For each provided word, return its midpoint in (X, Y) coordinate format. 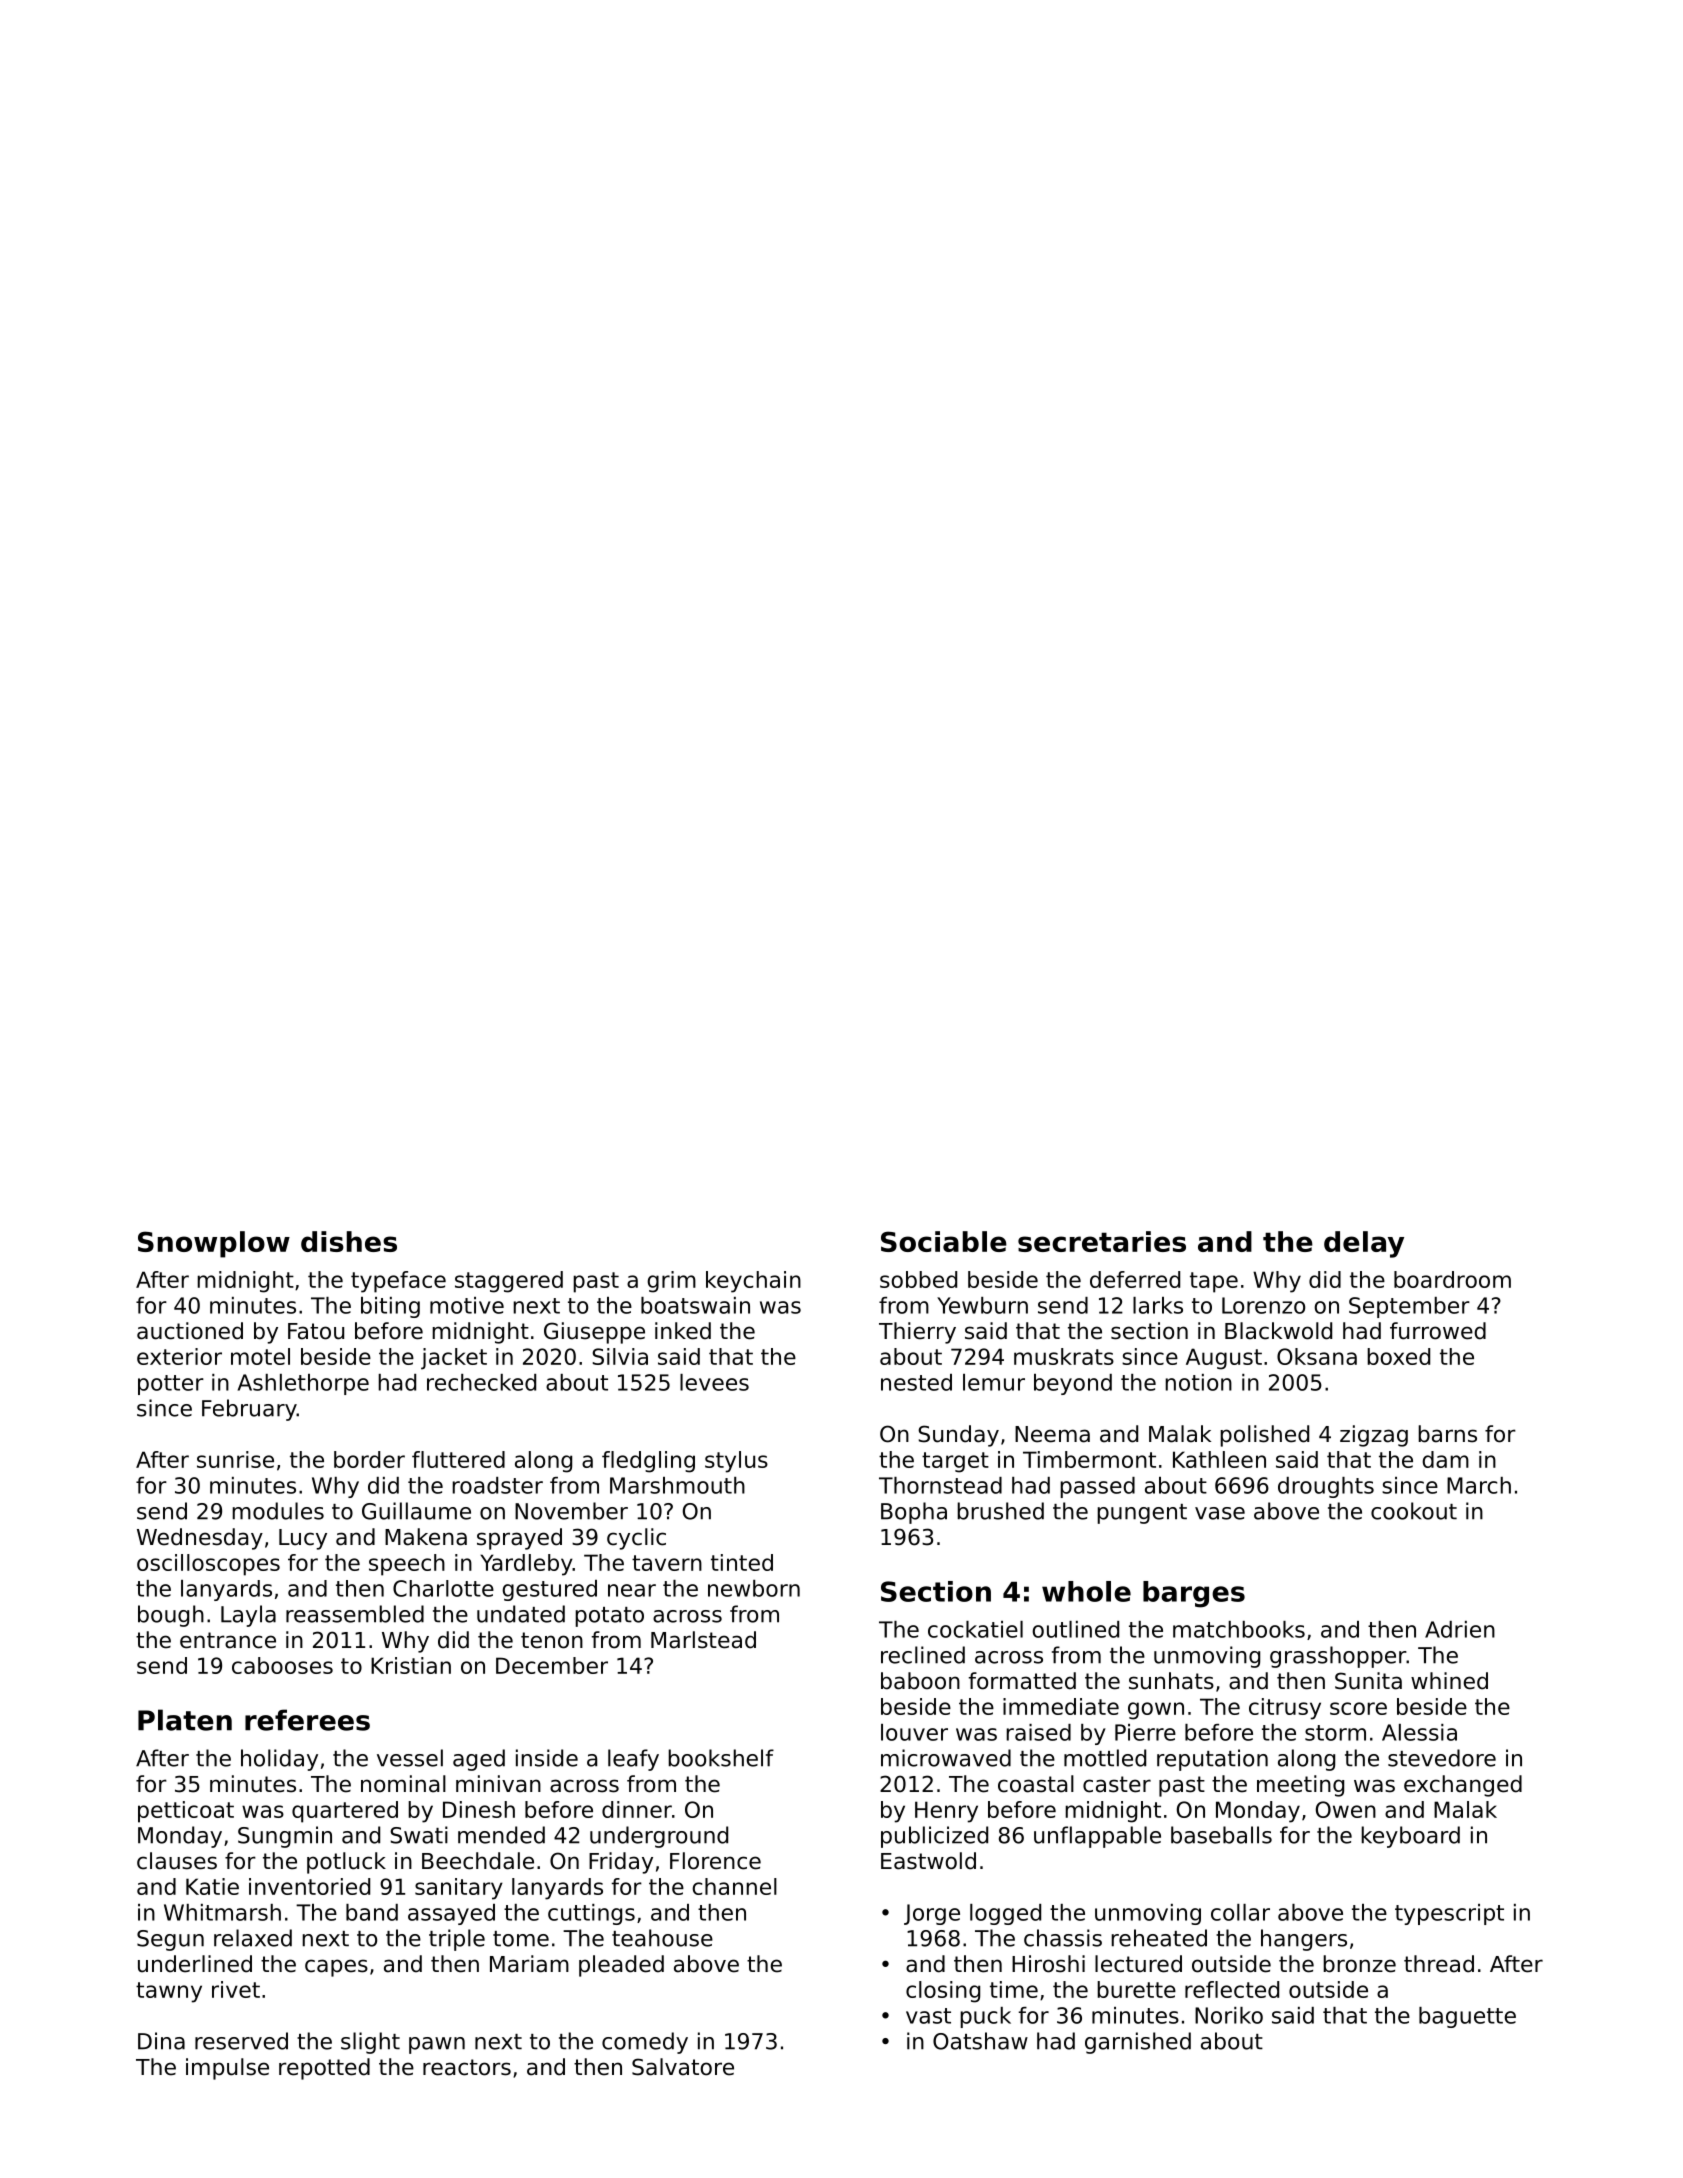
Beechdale (478, 1861)
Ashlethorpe (303, 1384)
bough (171, 1616)
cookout (1414, 1511)
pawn (437, 2045)
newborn (754, 1588)
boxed (1398, 1356)
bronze (1359, 1964)
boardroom (1452, 1279)
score (1358, 1708)
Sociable (944, 1241)
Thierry (917, 1333)
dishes (349, 1241)
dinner (637, 1809)
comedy (645, 2043)
